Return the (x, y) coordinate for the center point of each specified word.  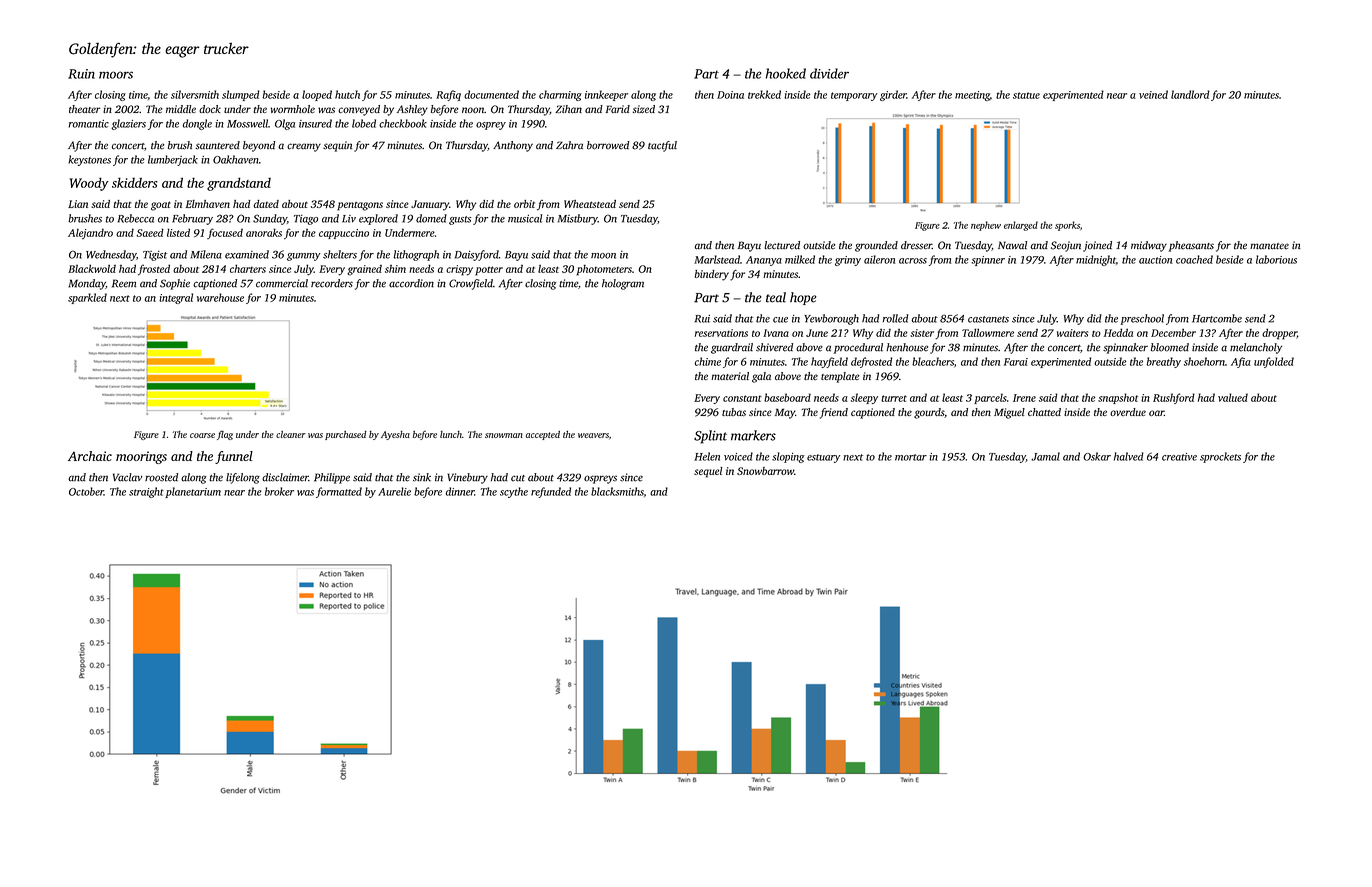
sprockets (1220, 457)
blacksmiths (617, 491)
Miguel (1009, 413)
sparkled (87, 298)
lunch (451, 434)
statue (1026, 95)
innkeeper (606, 95)
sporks (1067, 226)
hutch (347, 94)
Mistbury (578, 219)
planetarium (193, 492)
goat (161, 206)
